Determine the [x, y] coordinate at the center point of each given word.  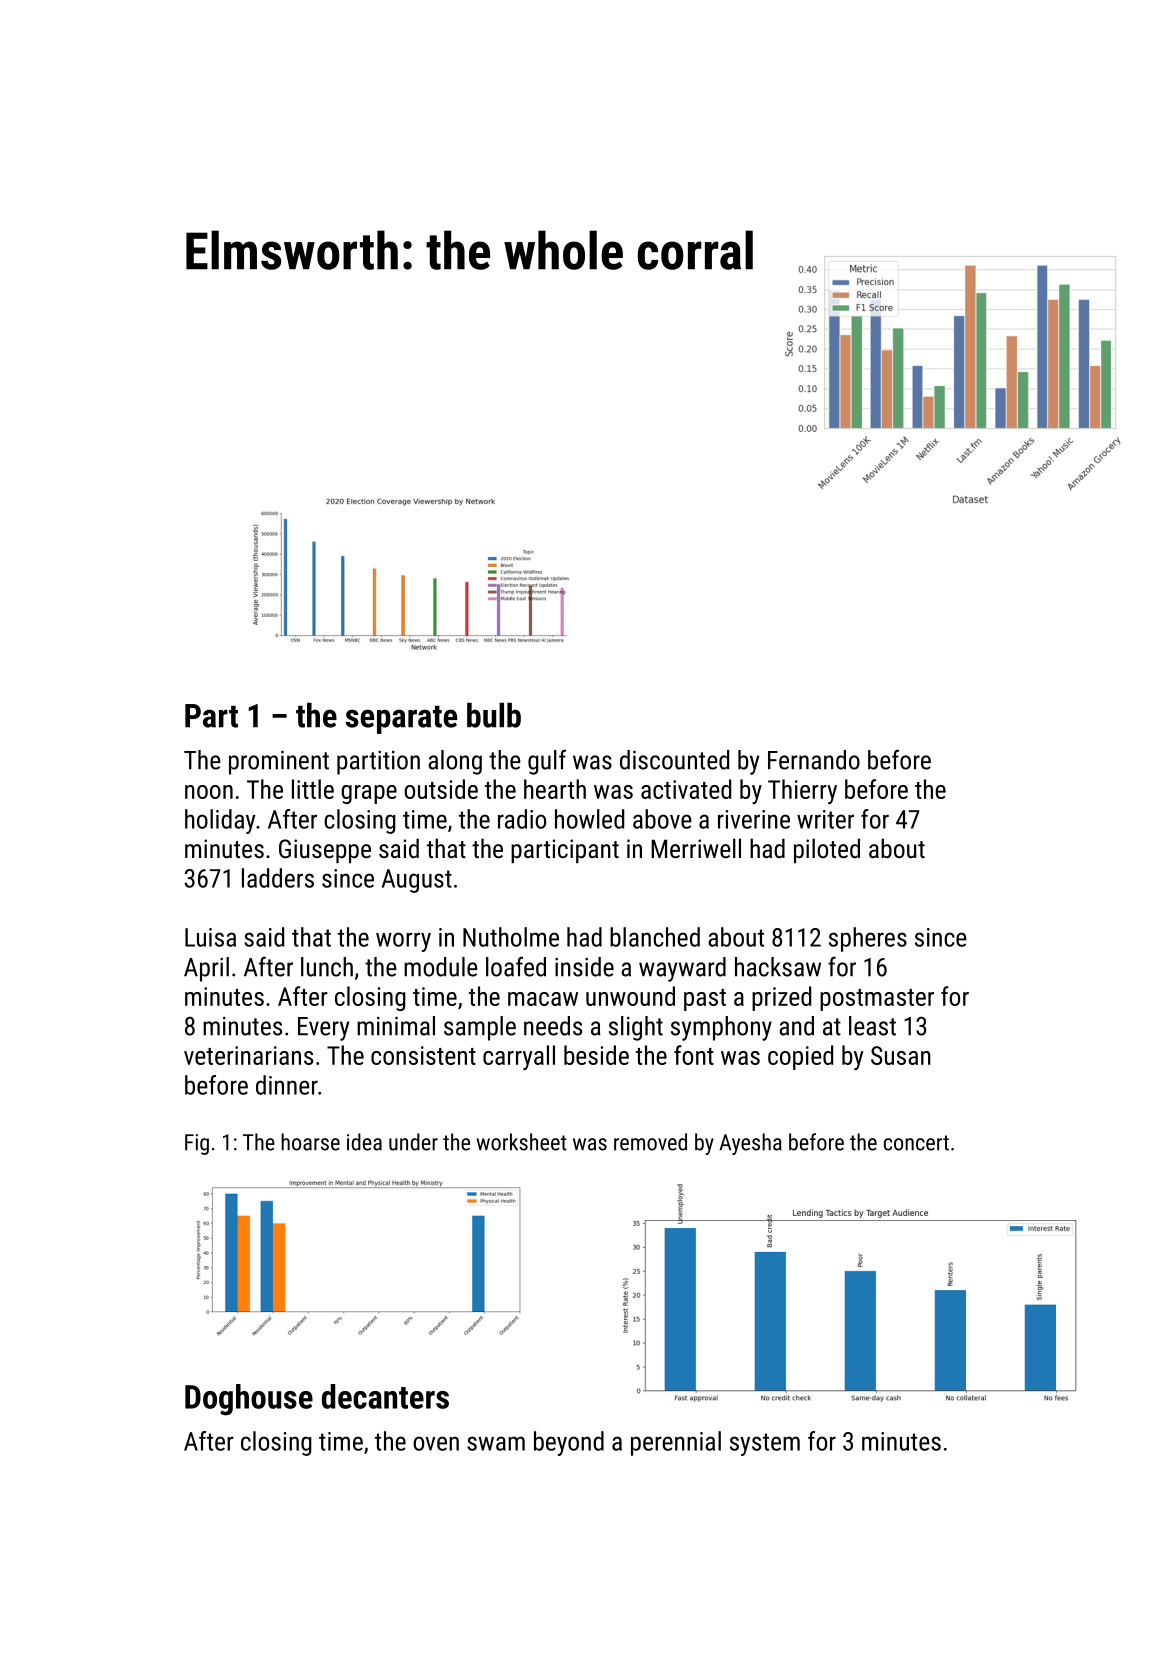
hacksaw [778, 967]
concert [916, 1143]
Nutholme [511, 937]
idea [364, 1142]
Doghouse [249, 1400]
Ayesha [750, 1144]
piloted [827, 850]
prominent [279, 763]
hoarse [310, 1142]
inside [584, 967]
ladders [278, 878]
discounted [674, 760]
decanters [385, 1396]
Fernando [814, 760]
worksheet [522, 1142]
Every [323, 1029]
